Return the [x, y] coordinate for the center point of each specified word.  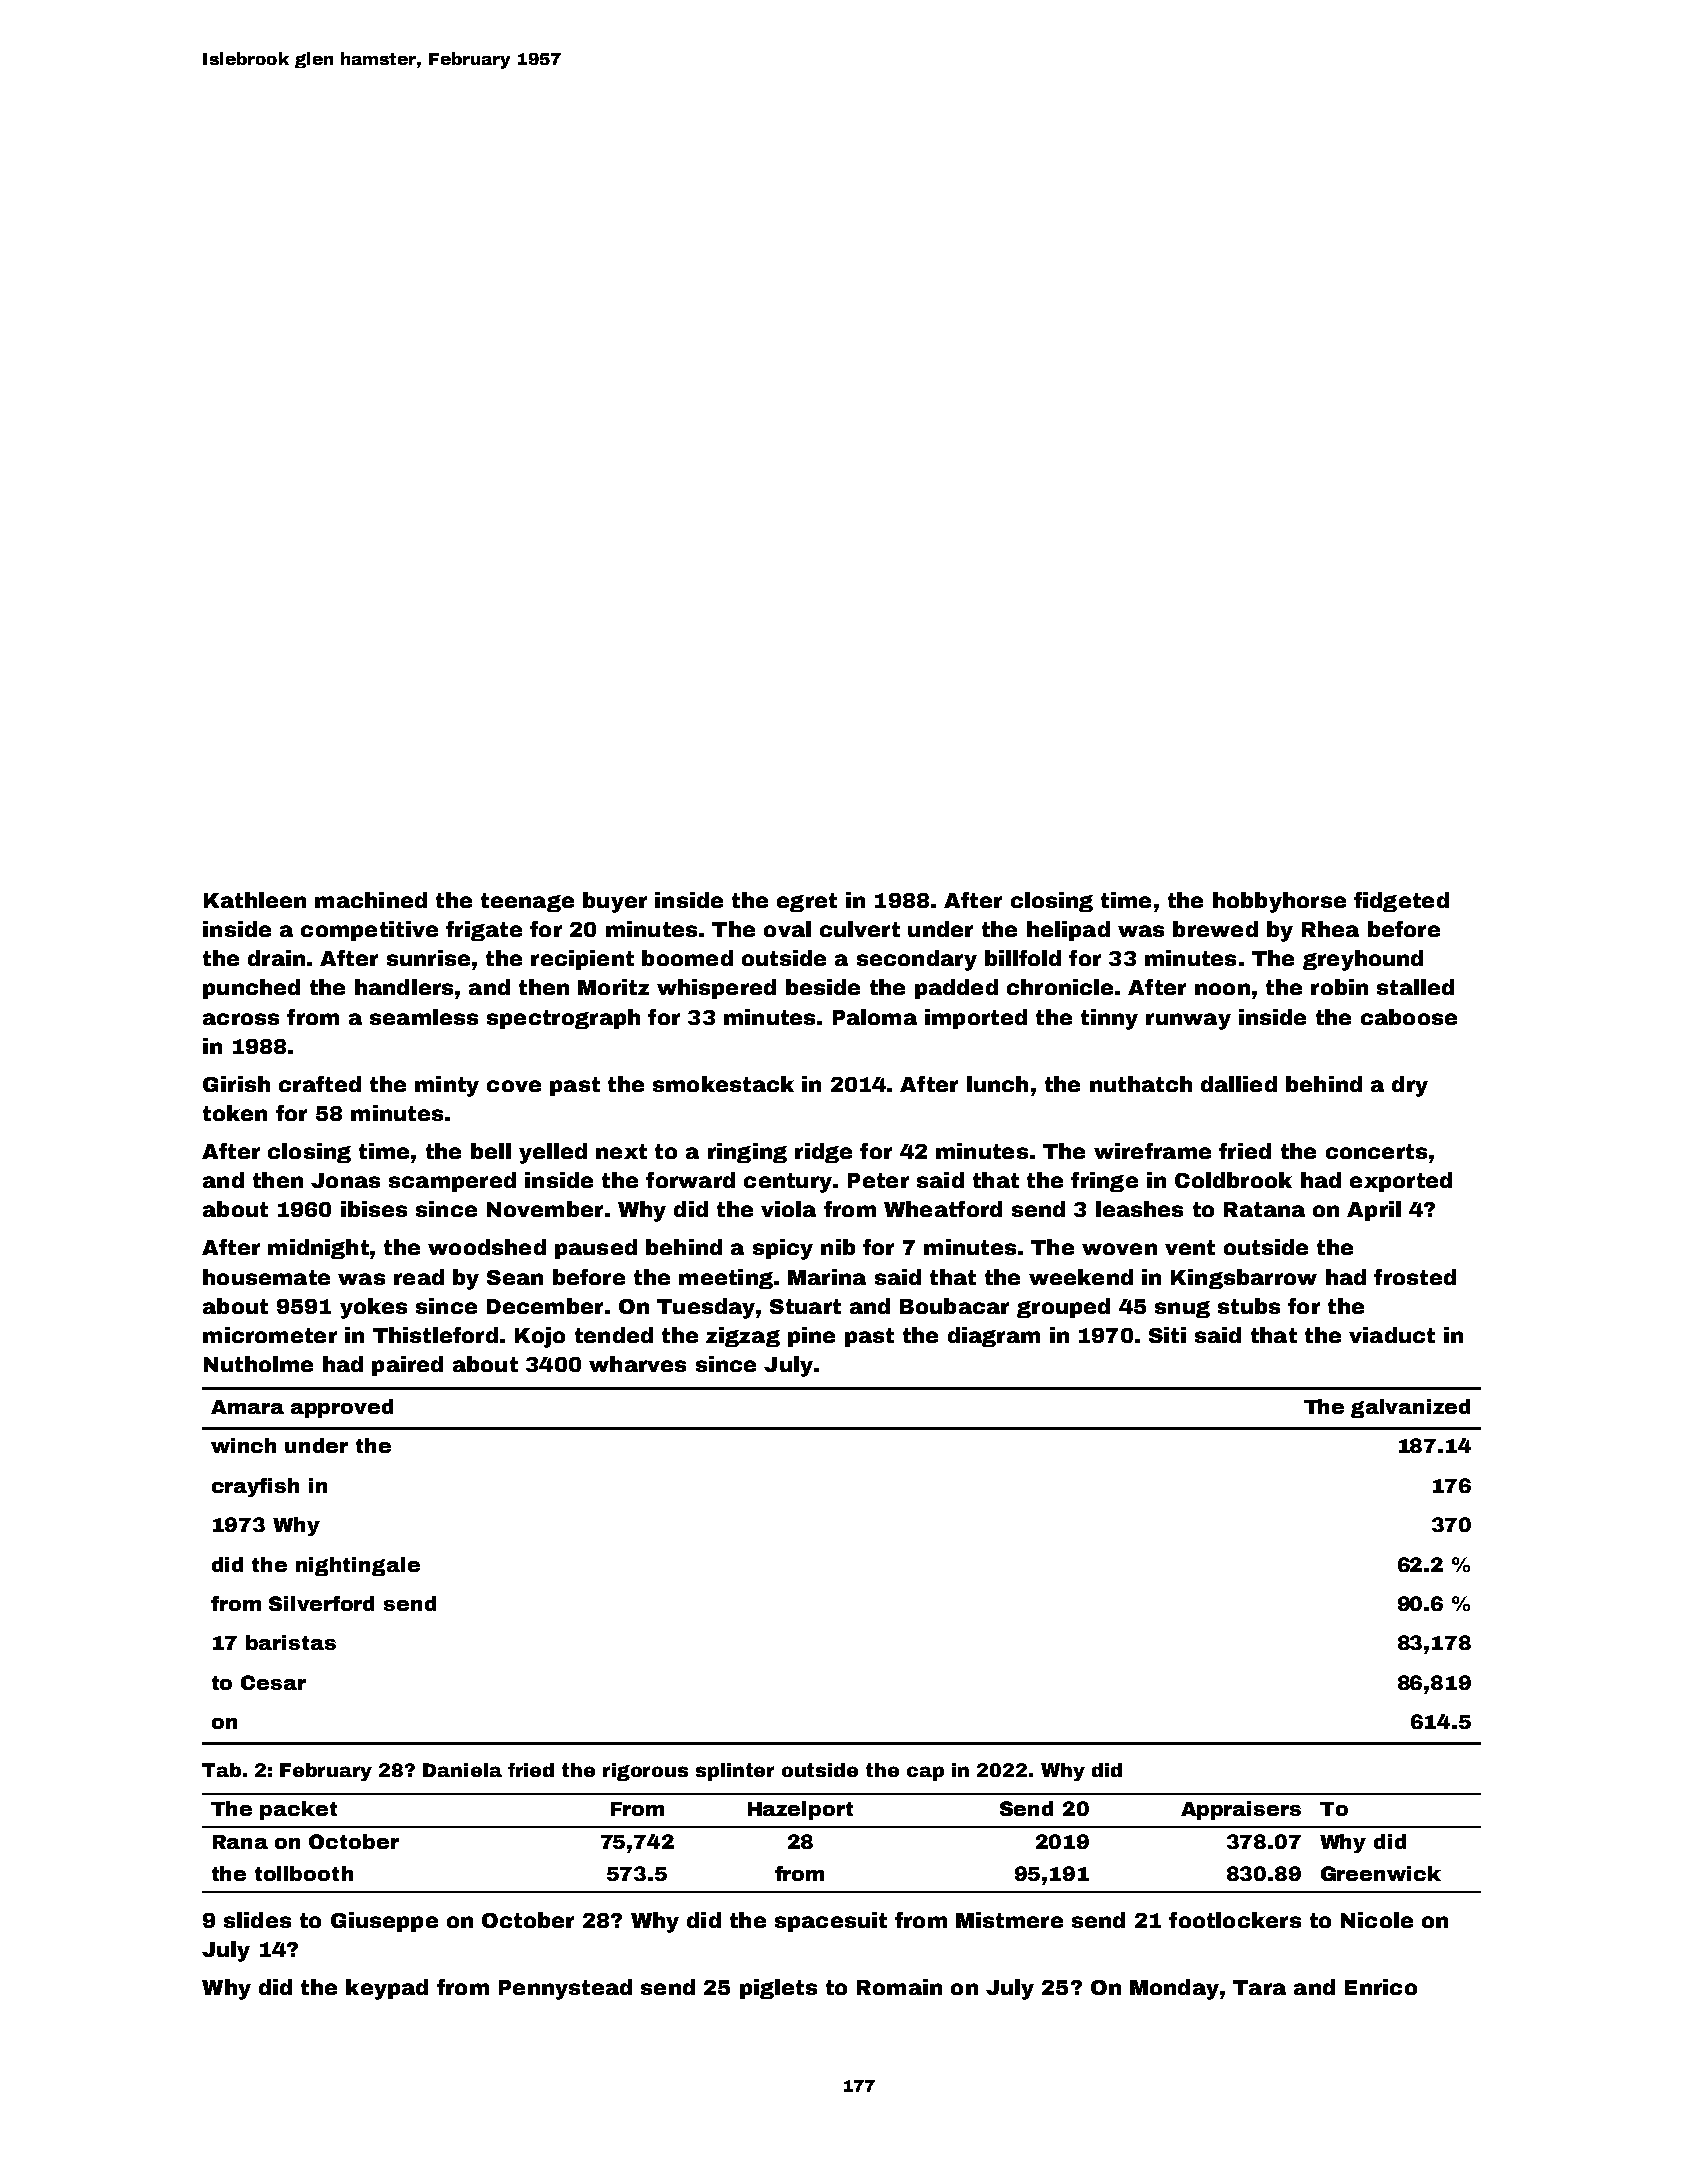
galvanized [1410, 1408]
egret [807, 902]
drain [276, 958]
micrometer [270, 1335]
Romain [899, 1987]
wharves [637, 1364]
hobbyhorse [1279, 902]
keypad [387, 1989]
